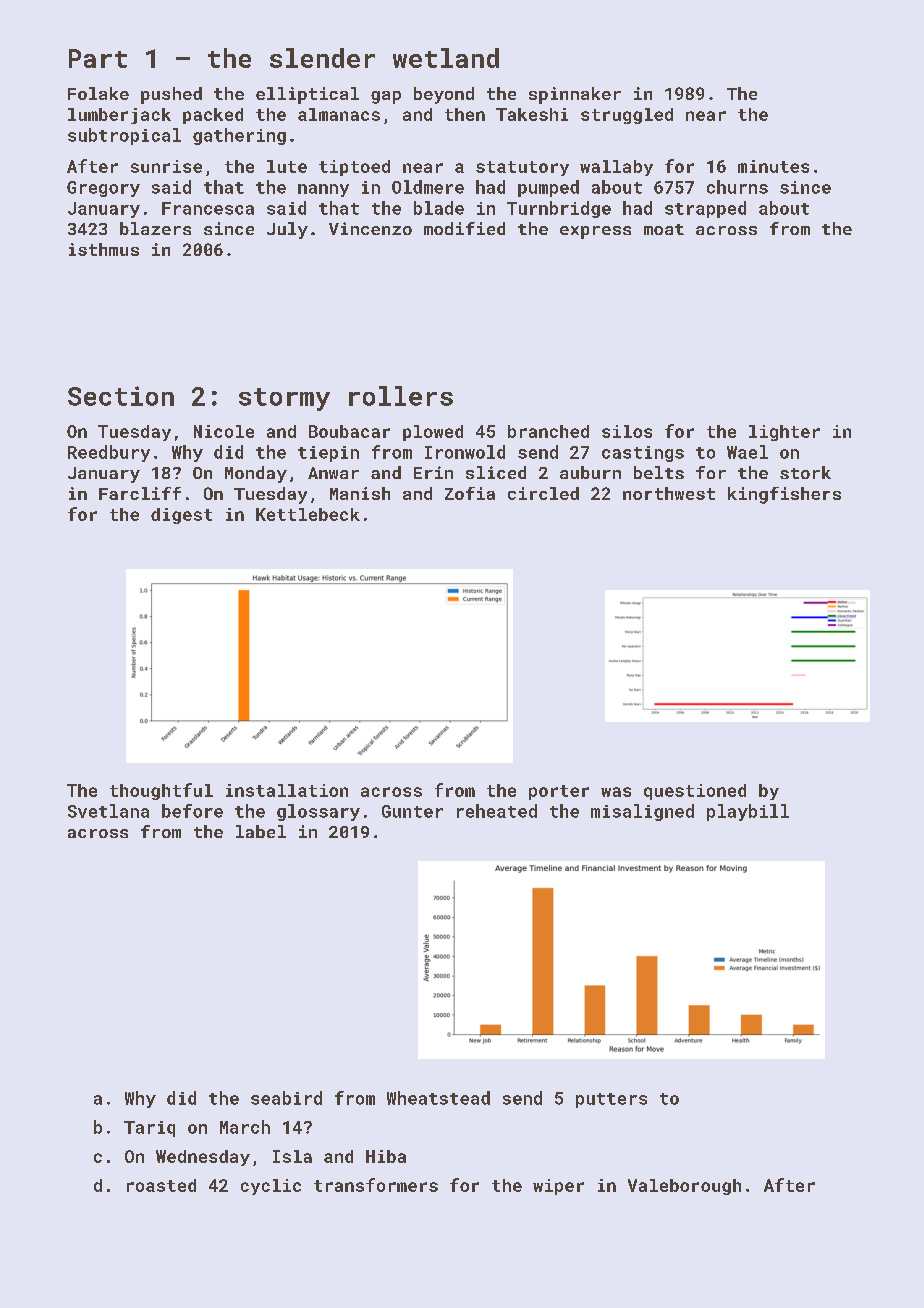  What do you see at coordinates (748, 812) in the document?
I see `playbill` at bounding box center [748, 812].
